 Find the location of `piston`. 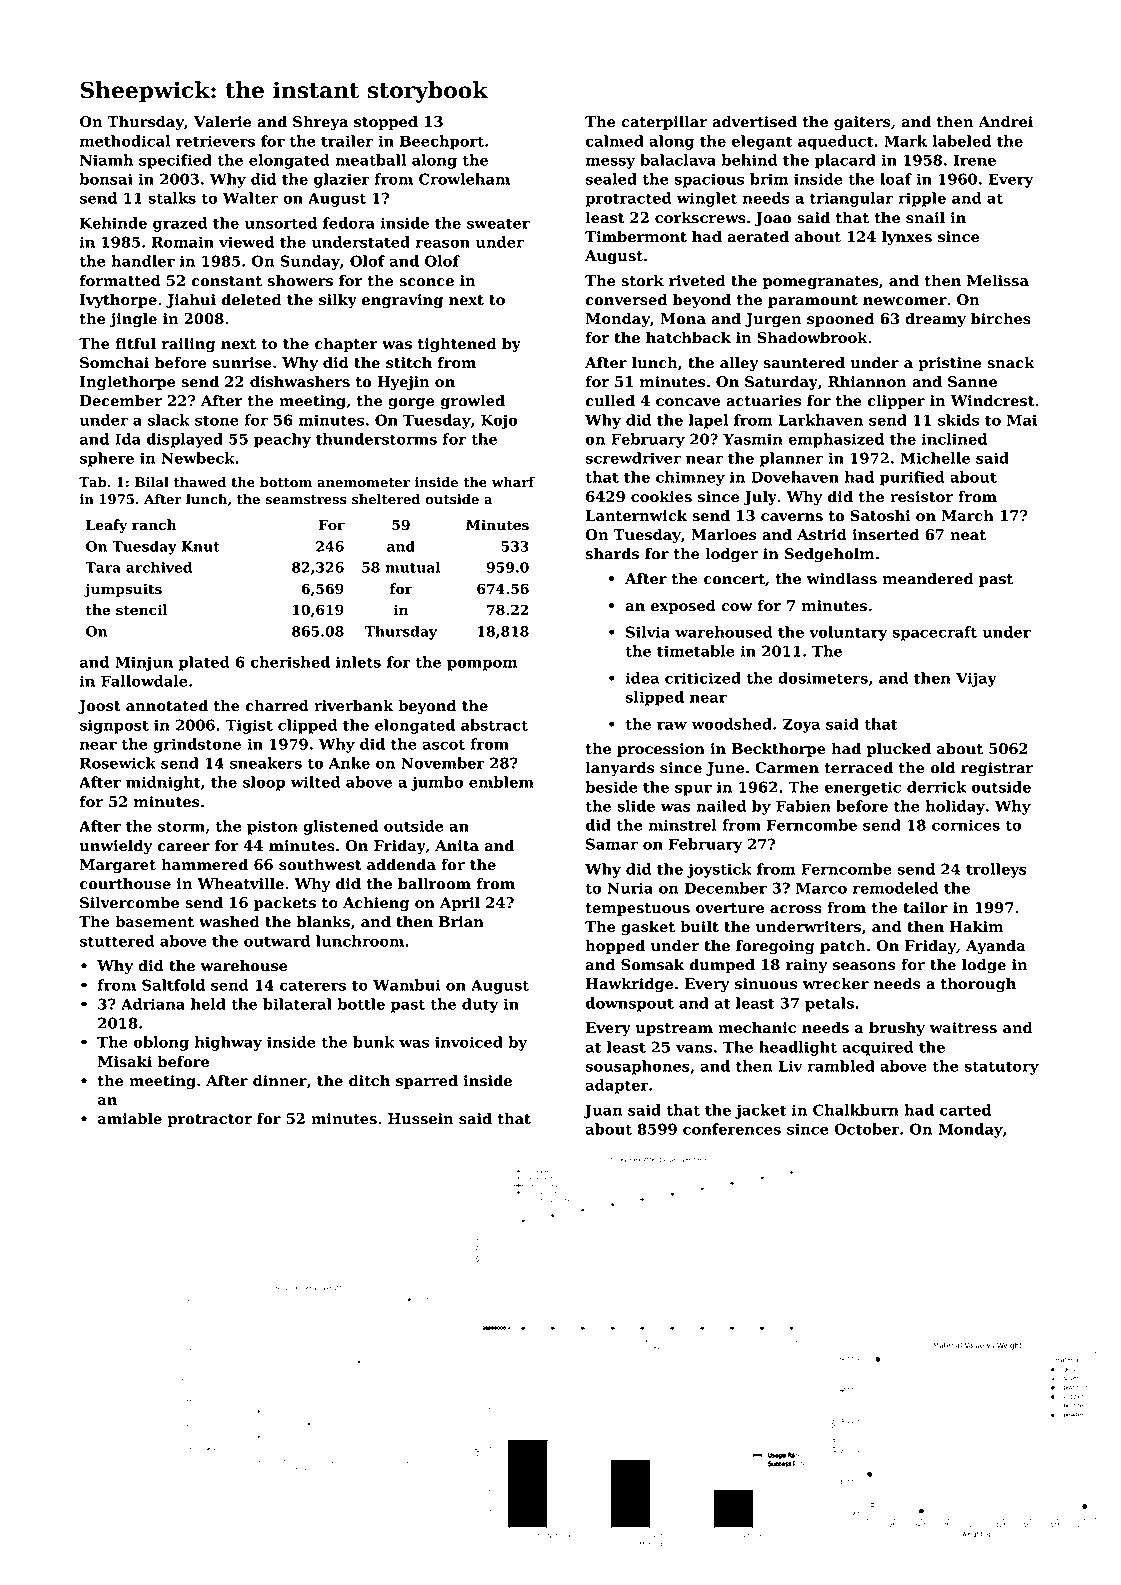

piston is located at coordinates (272, 827).
